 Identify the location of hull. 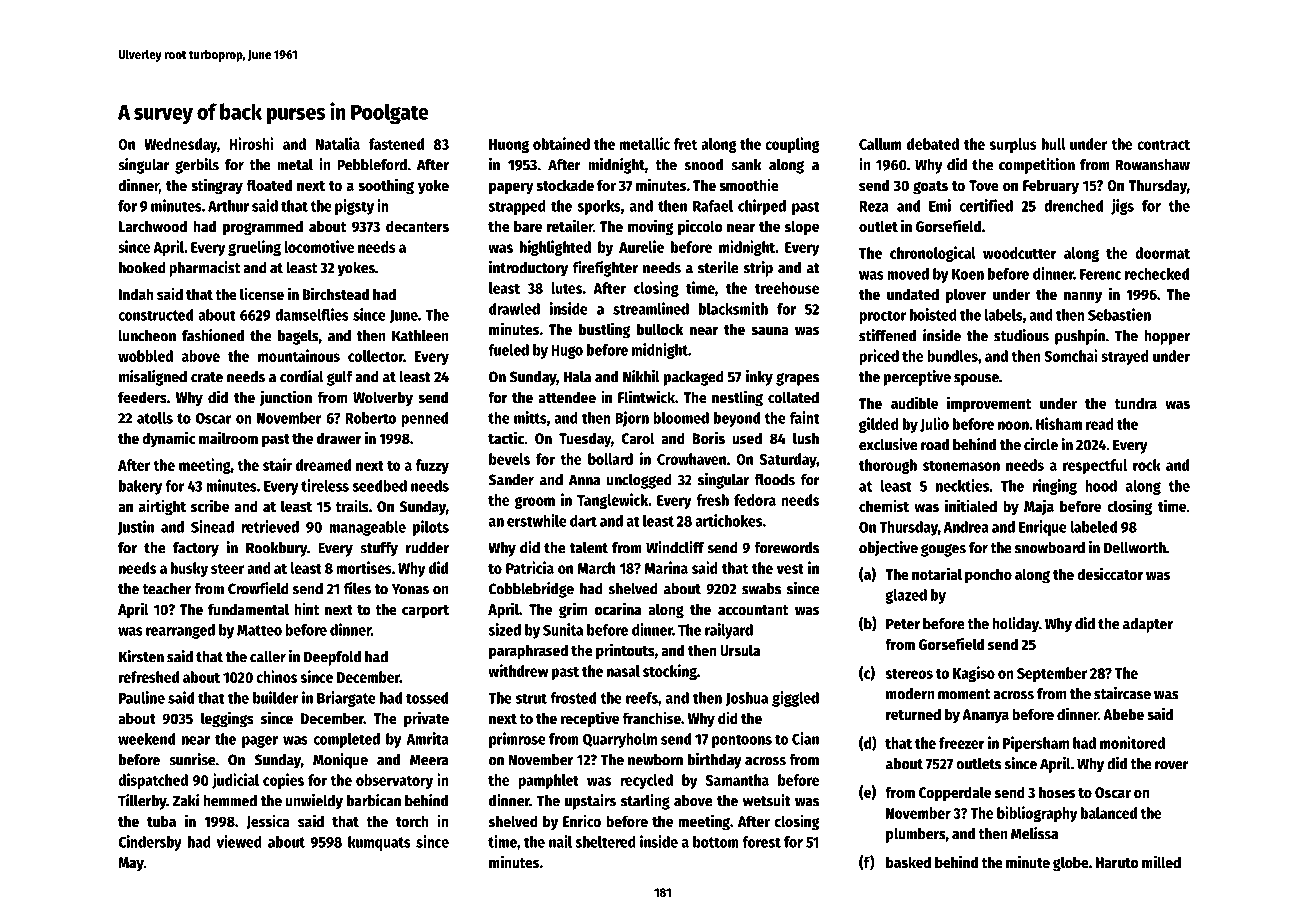
(1054, 144).
